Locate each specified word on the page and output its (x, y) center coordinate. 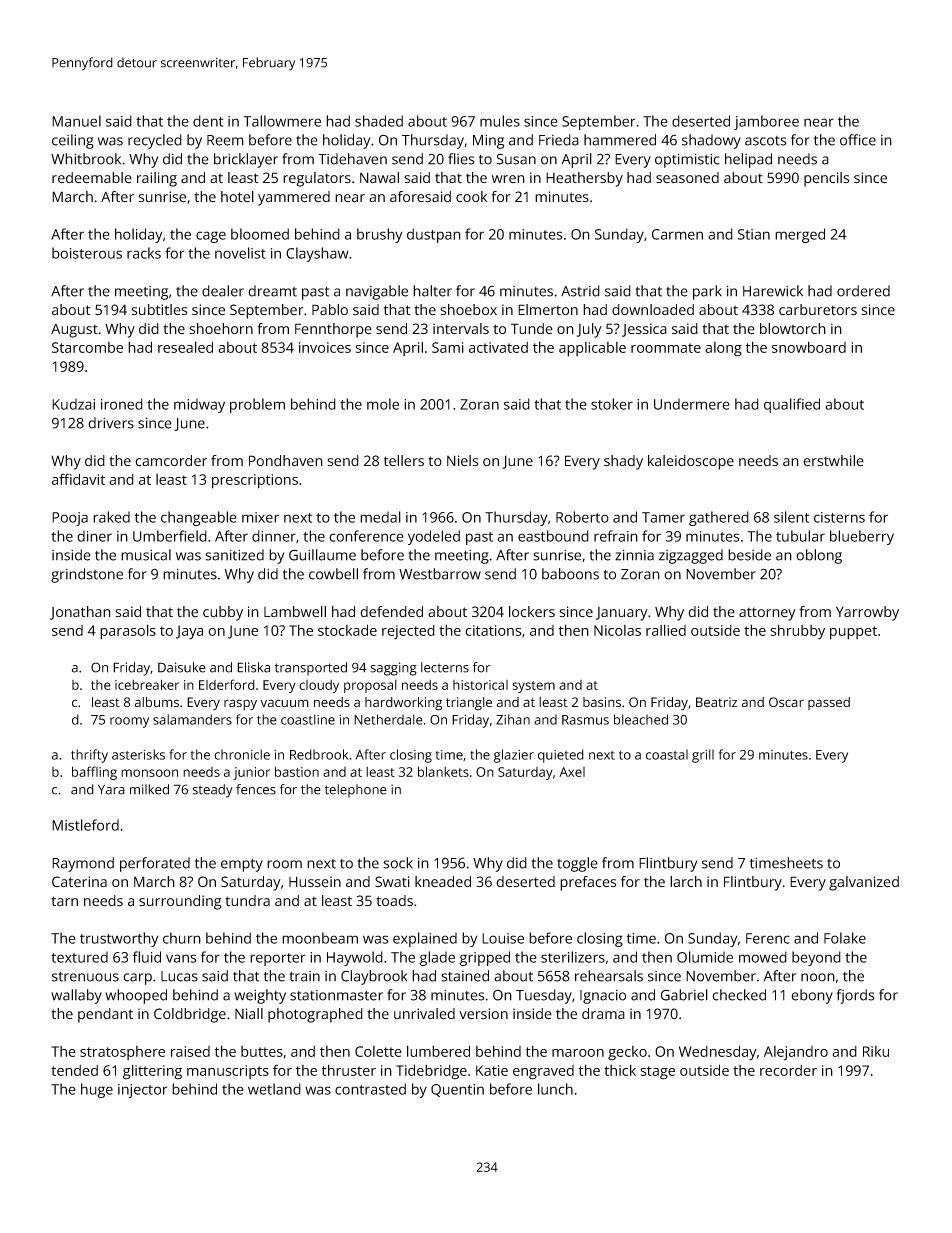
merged (800, 235)
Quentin (457, 1090)
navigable (377, 292)
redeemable (92, 178)
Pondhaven (286, 460)
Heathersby (584, 179)
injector (142, 1091)
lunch (555, 1089)
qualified (792, 405)
